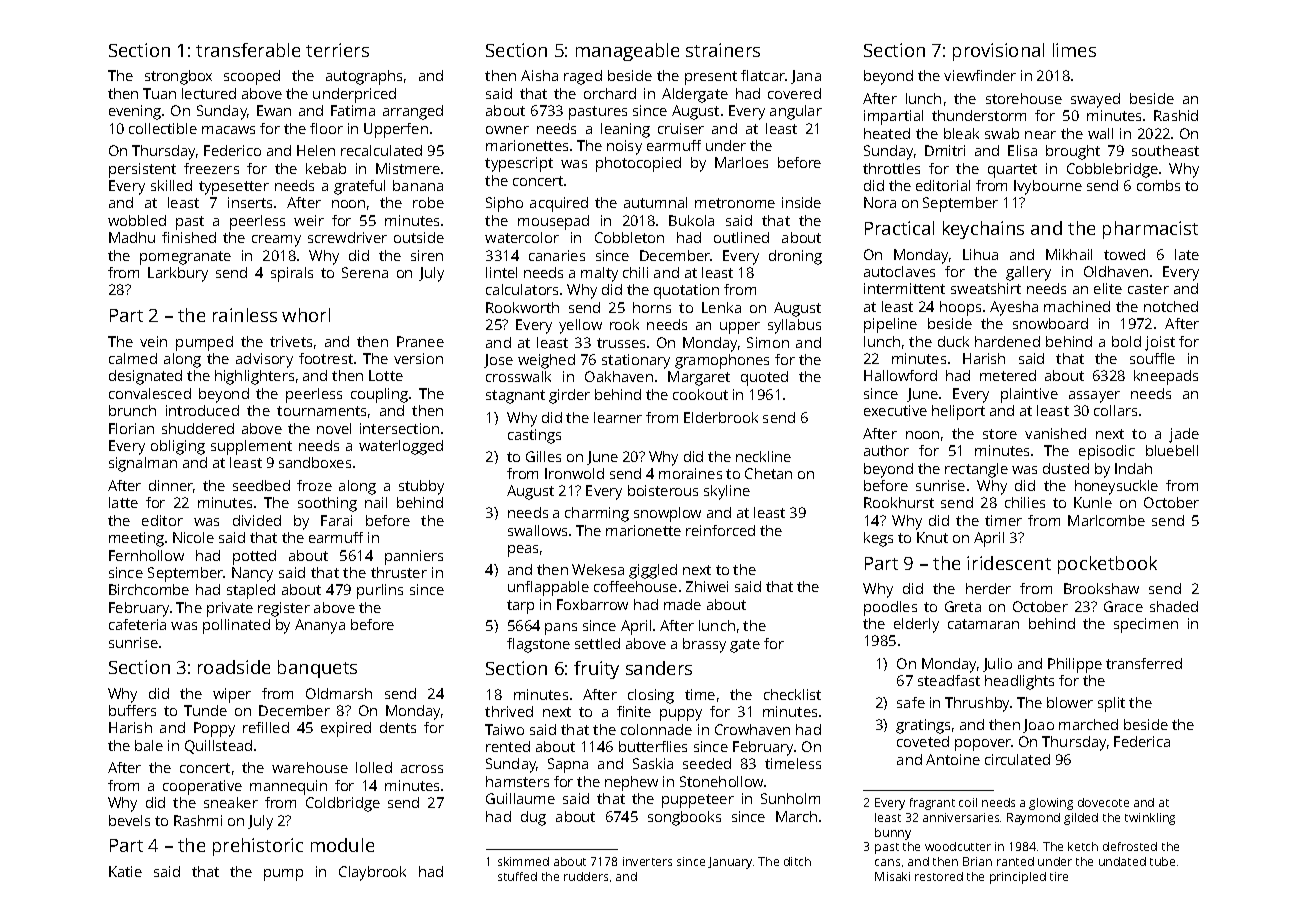  What do you see at coordinates (248, 50) in the page?
I see `transferable` at bounding box center [248, 50].
